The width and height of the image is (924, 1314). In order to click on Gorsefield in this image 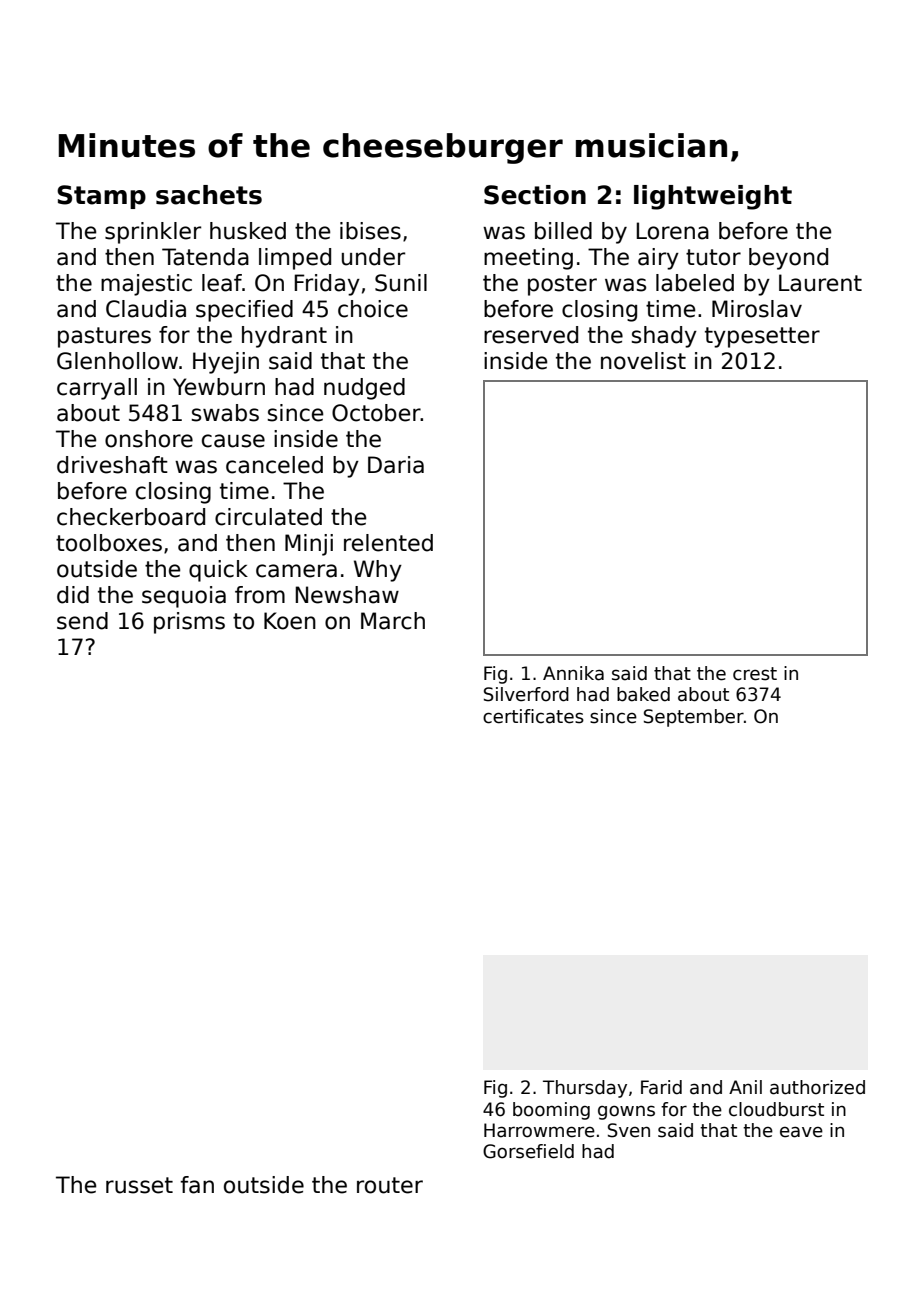, I will do `click(528, 1151)`.
